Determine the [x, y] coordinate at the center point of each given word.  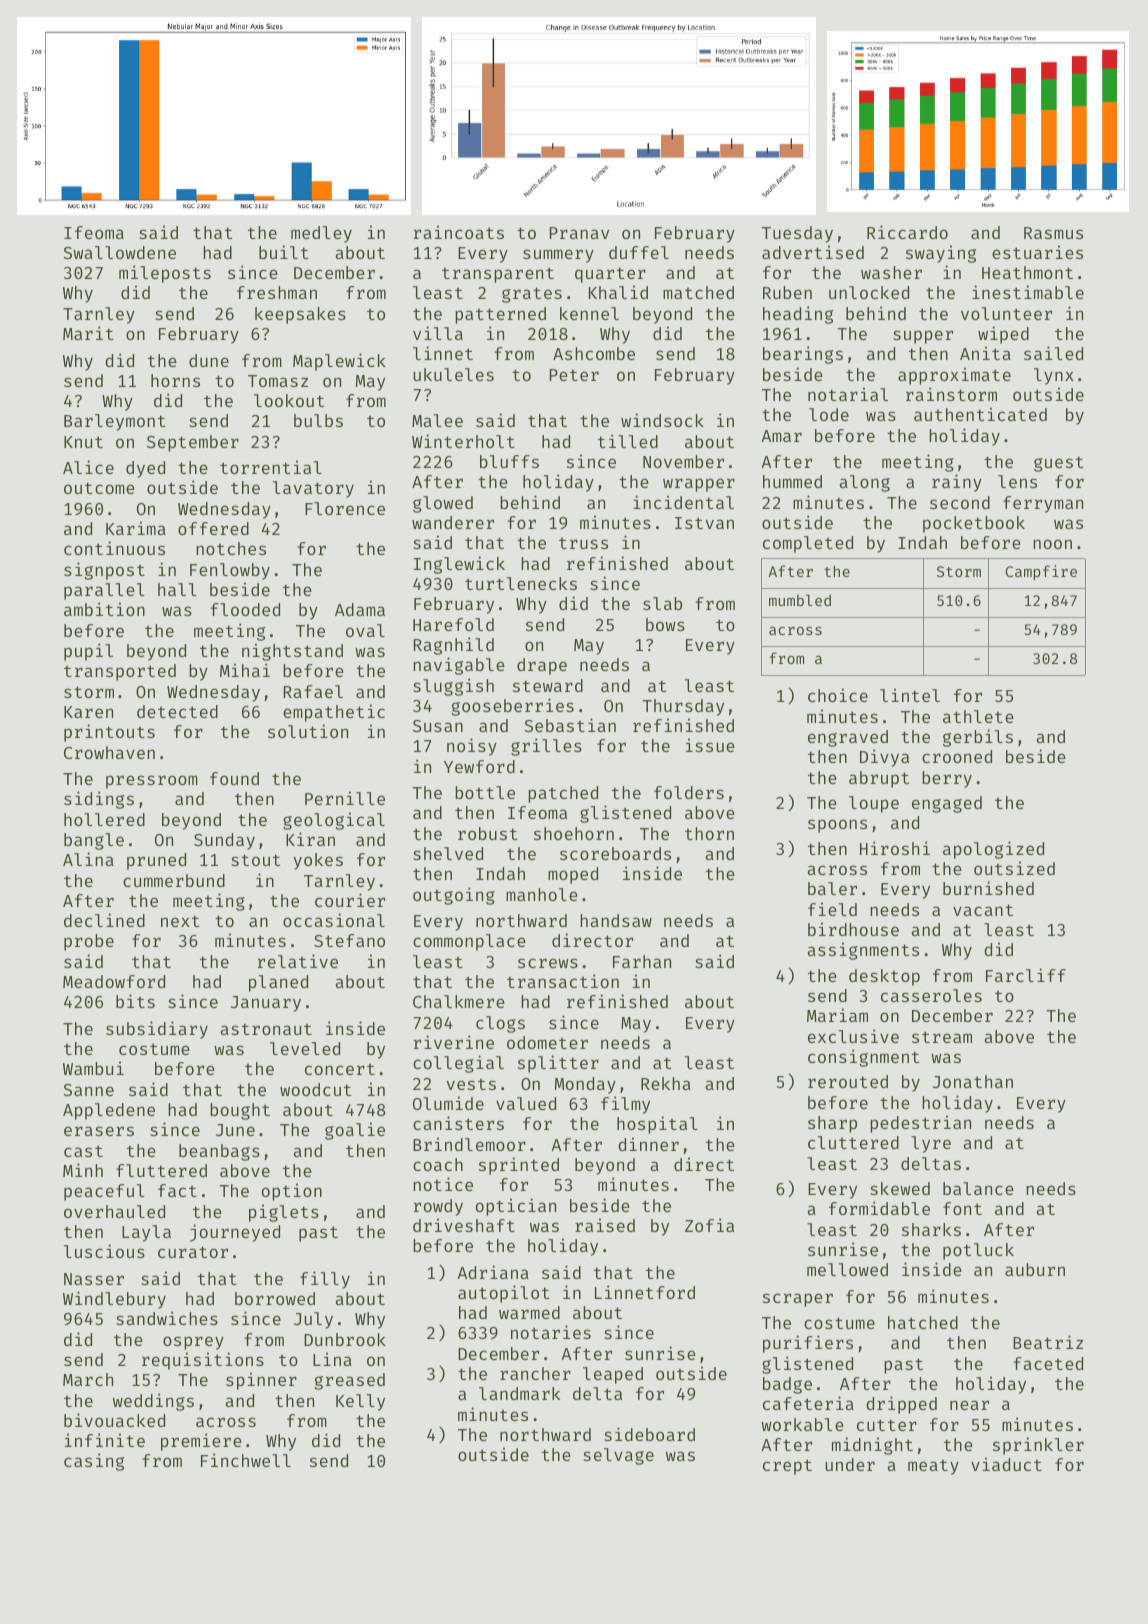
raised [605, 1225]
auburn [1035, 1269]
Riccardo [907, 232]
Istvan [704, 523]
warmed [529, 1312]
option [292, 1192]
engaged [947, 804]
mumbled [800, 600]
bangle [94, 841]
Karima [136, 528]
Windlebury [114, 1300]
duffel [639, 252]
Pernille [345, 798]
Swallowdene [120, 252]
